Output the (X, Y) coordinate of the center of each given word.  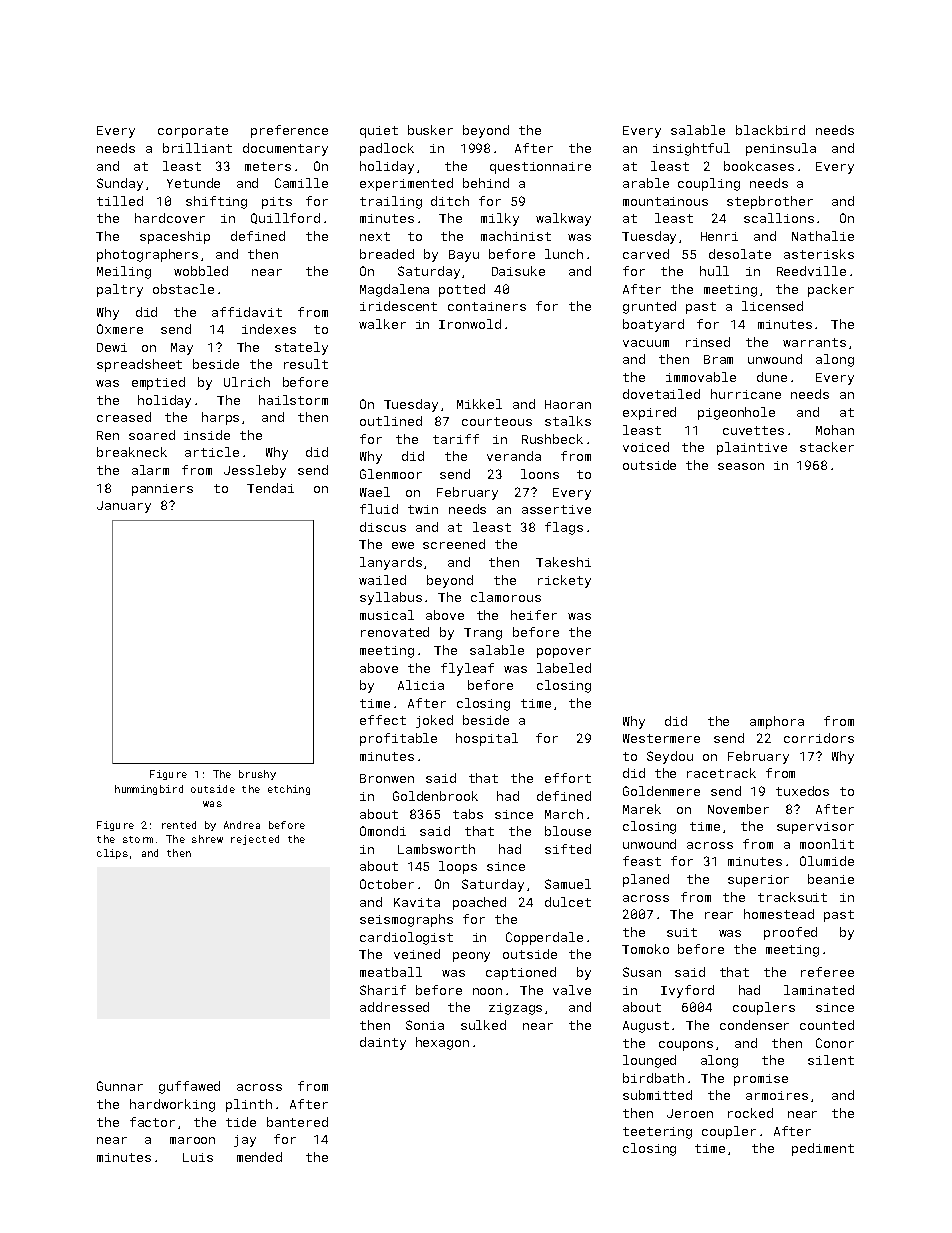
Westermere (661, 738)
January (124, 507)
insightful (691, 149)
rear (719, 915)
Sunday (120, 184)
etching (289, 790)
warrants (814, 342)
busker (430, 130)
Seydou (670, 757)
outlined (391, 421)
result (306, 364)
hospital (487, 739)
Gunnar (120, 1086)
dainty (383, 1043)
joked (434, 721)
